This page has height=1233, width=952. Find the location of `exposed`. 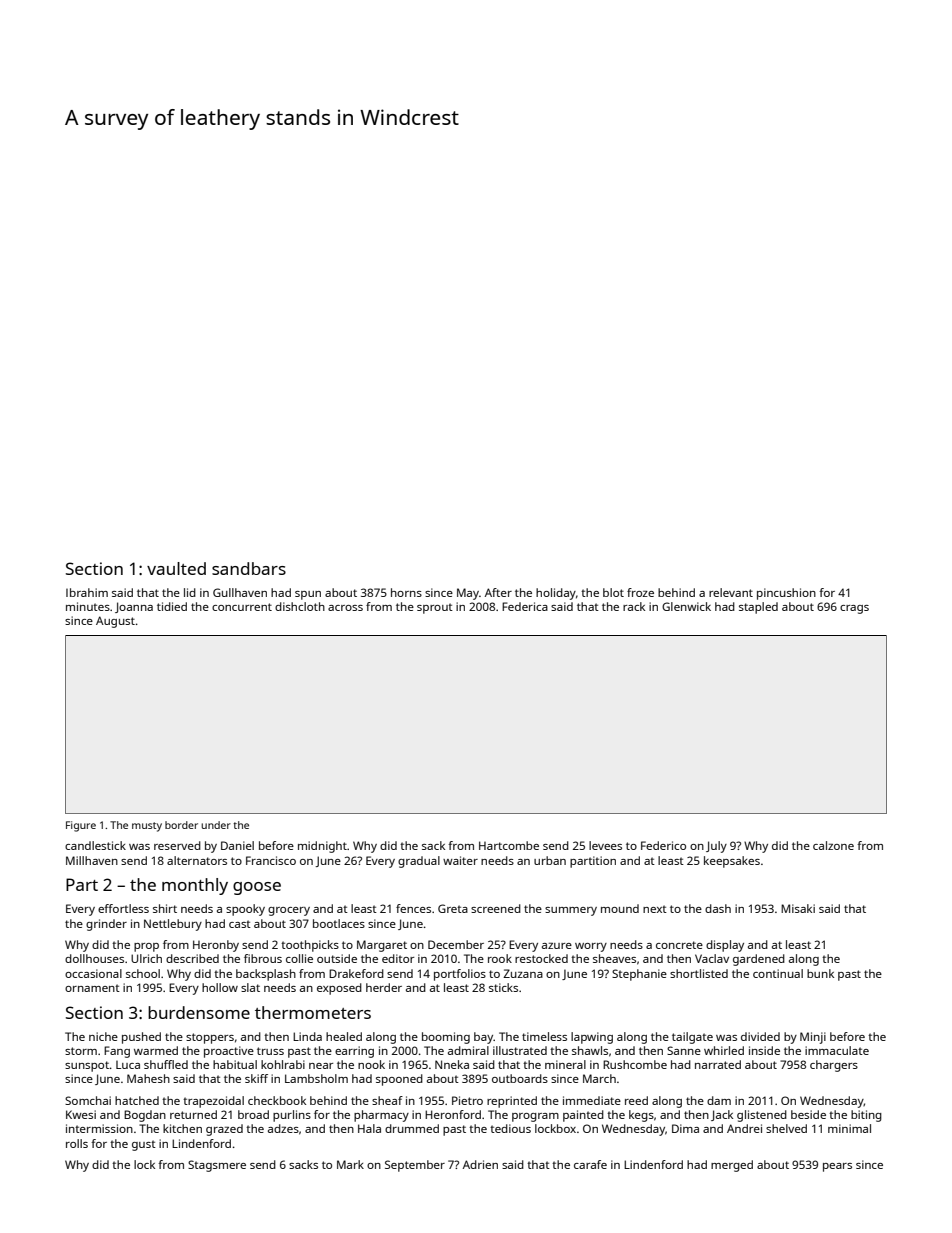

exposed is located at coordinates (339, 989).
